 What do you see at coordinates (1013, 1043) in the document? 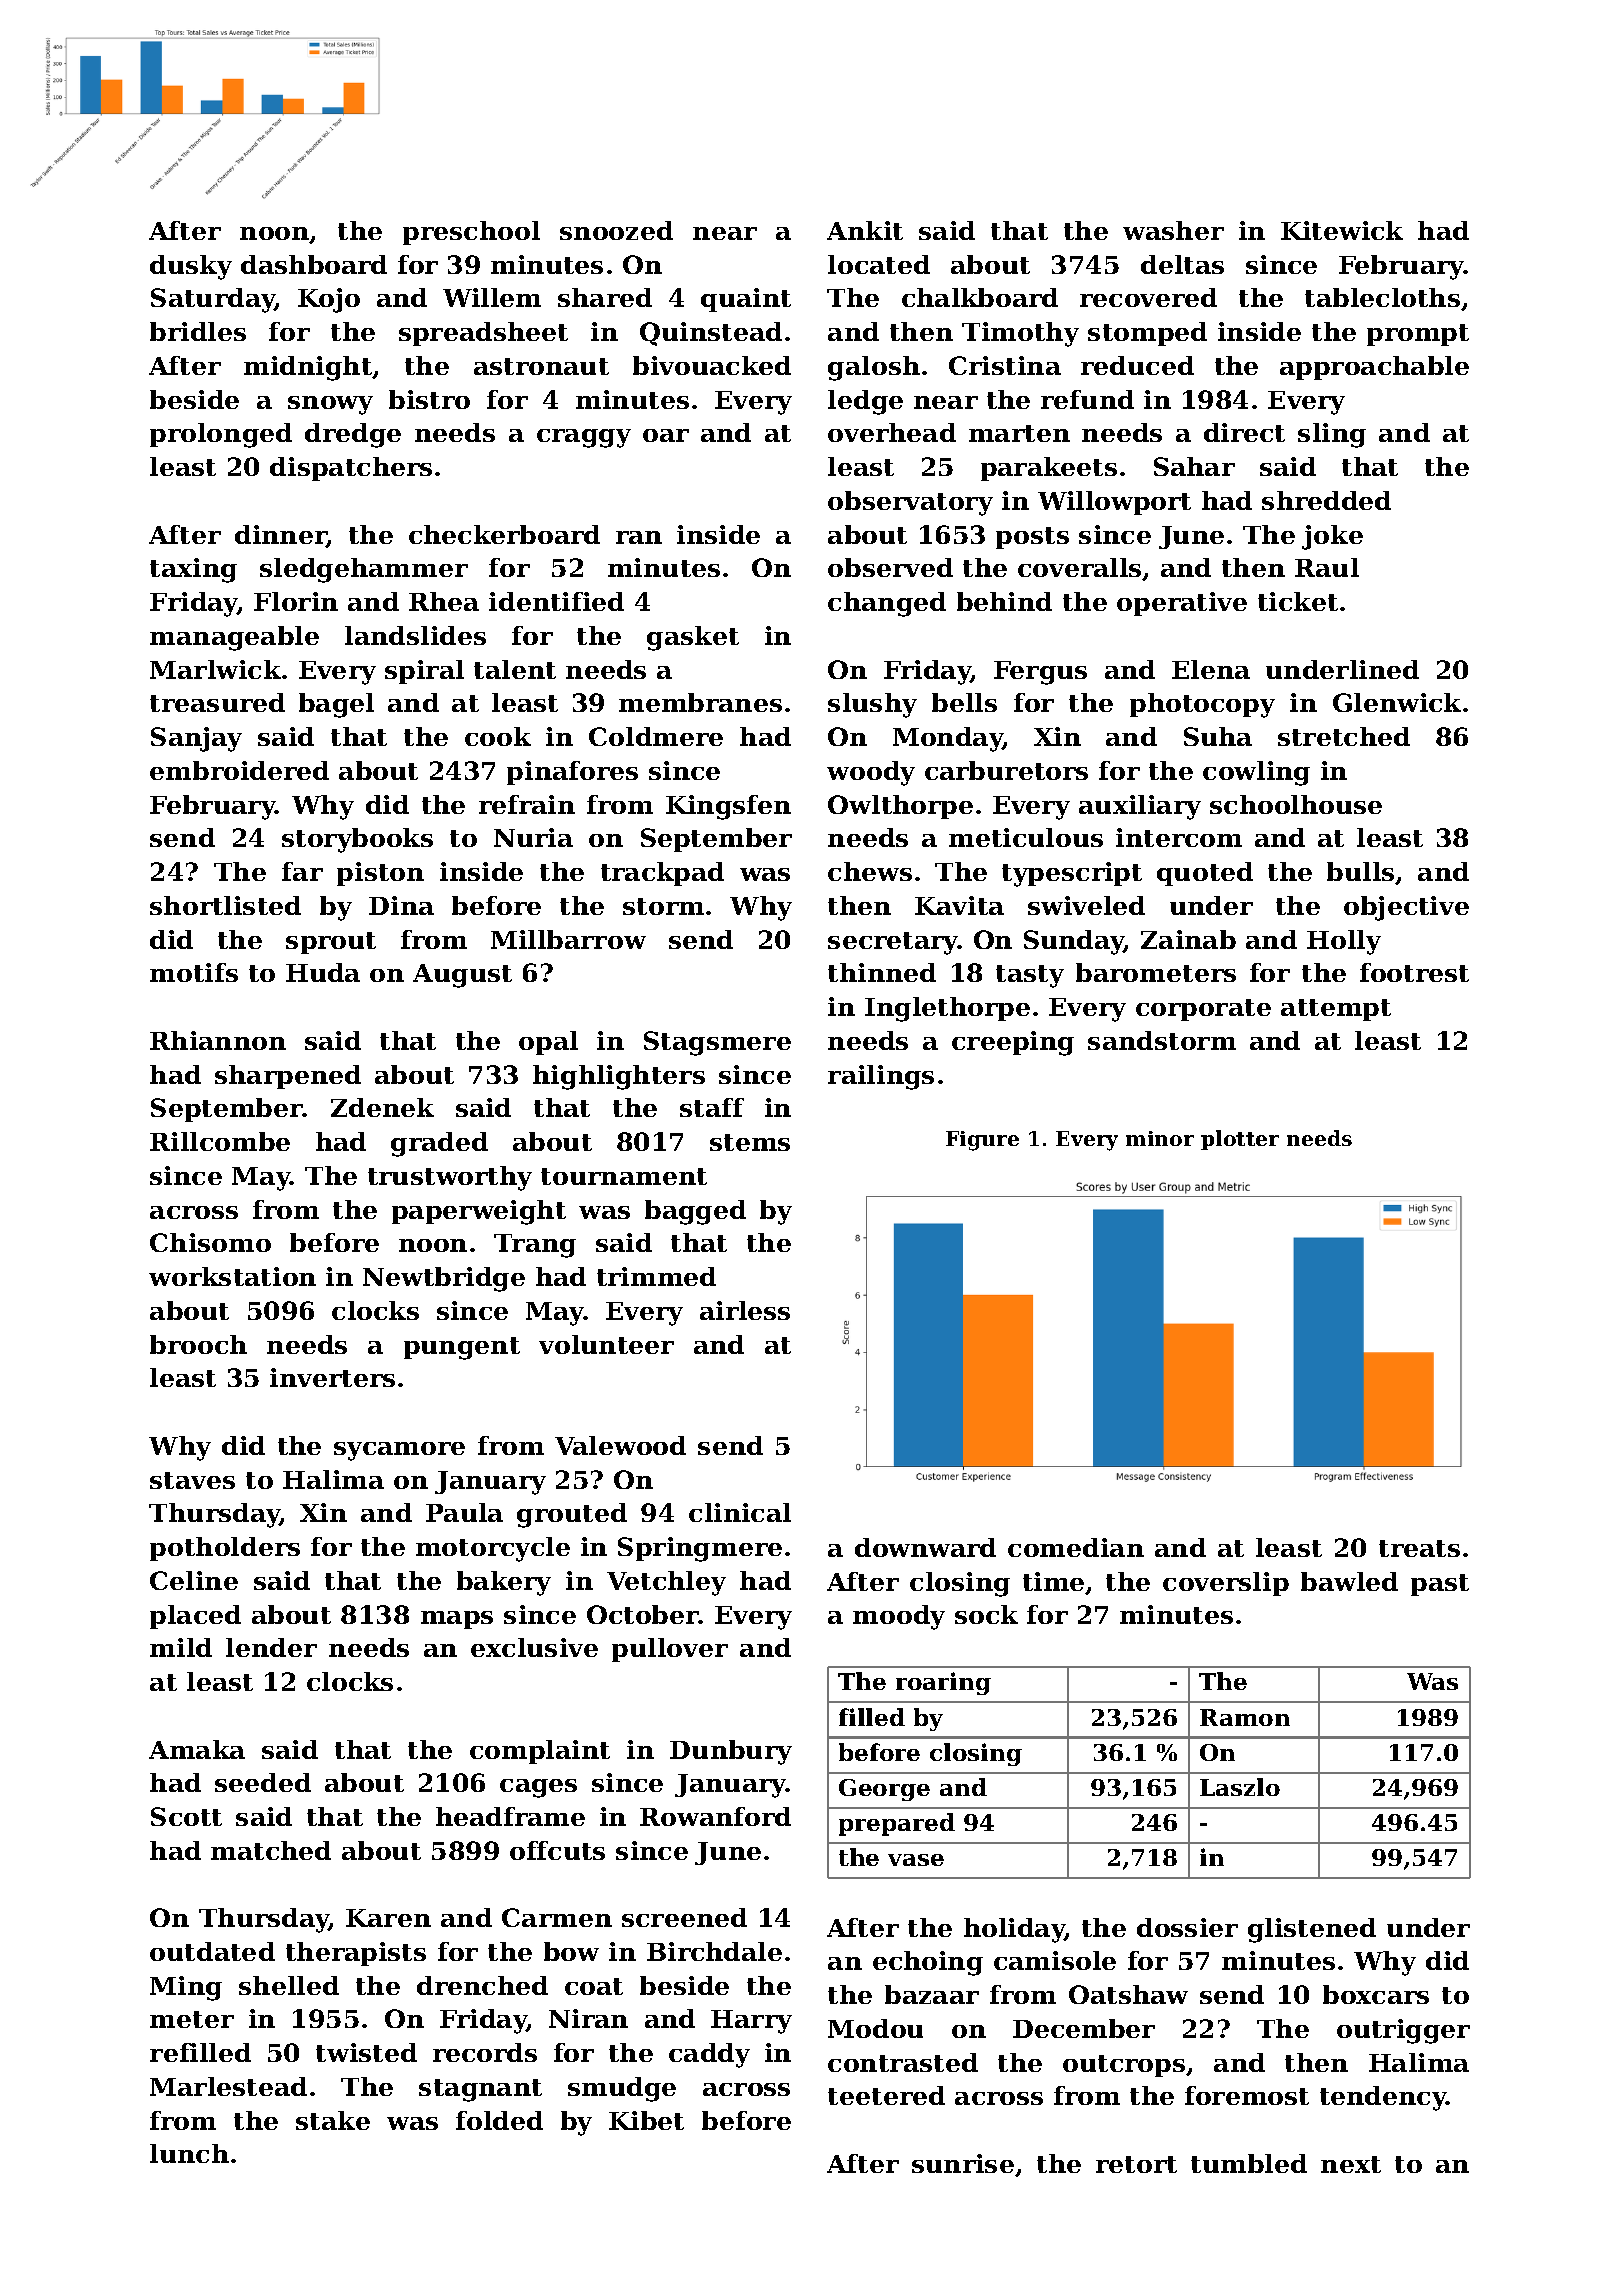
I see `creeping` at bounding box center [1013, 1043].
